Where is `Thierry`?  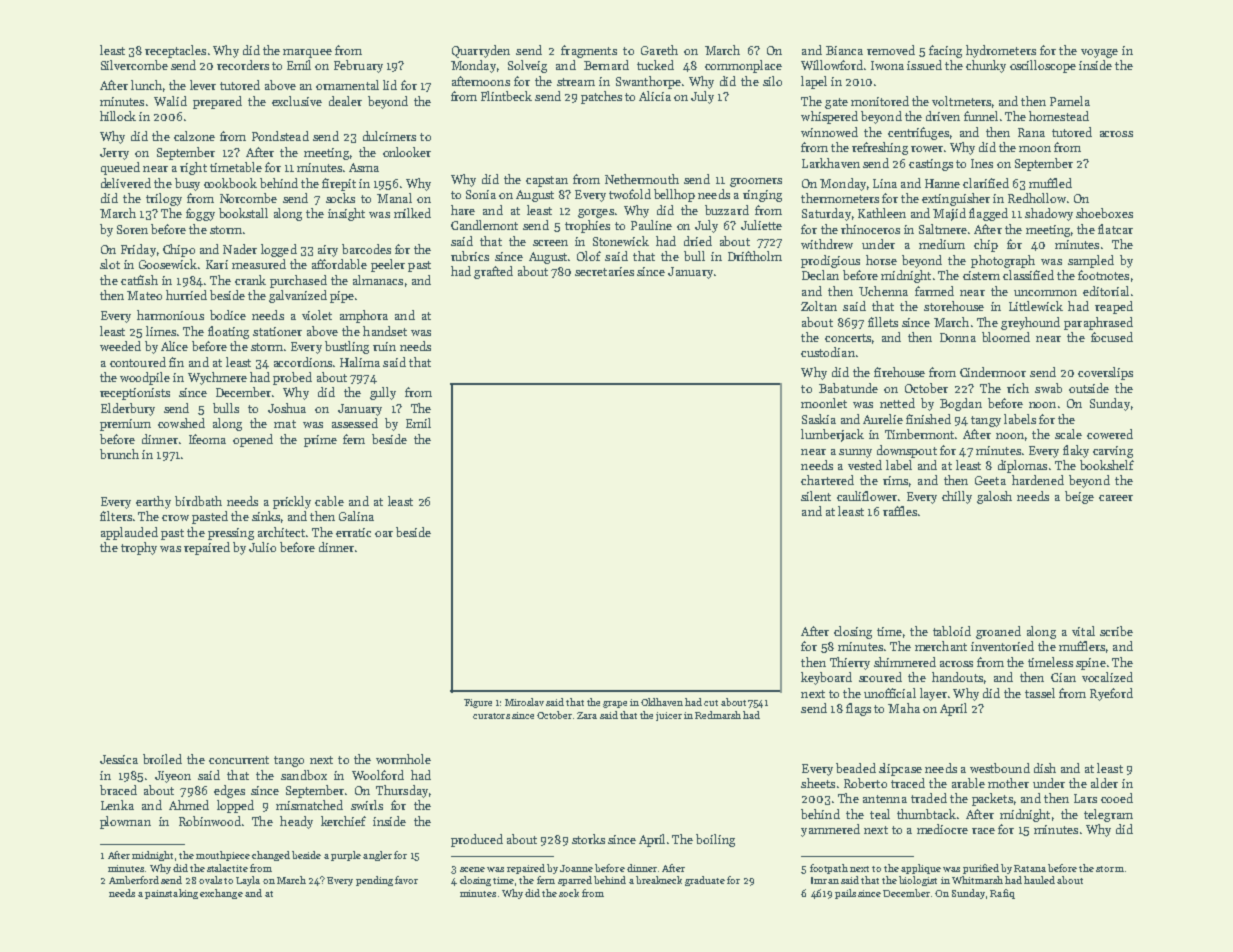
Thierry is located at coordinates (850, 663).
